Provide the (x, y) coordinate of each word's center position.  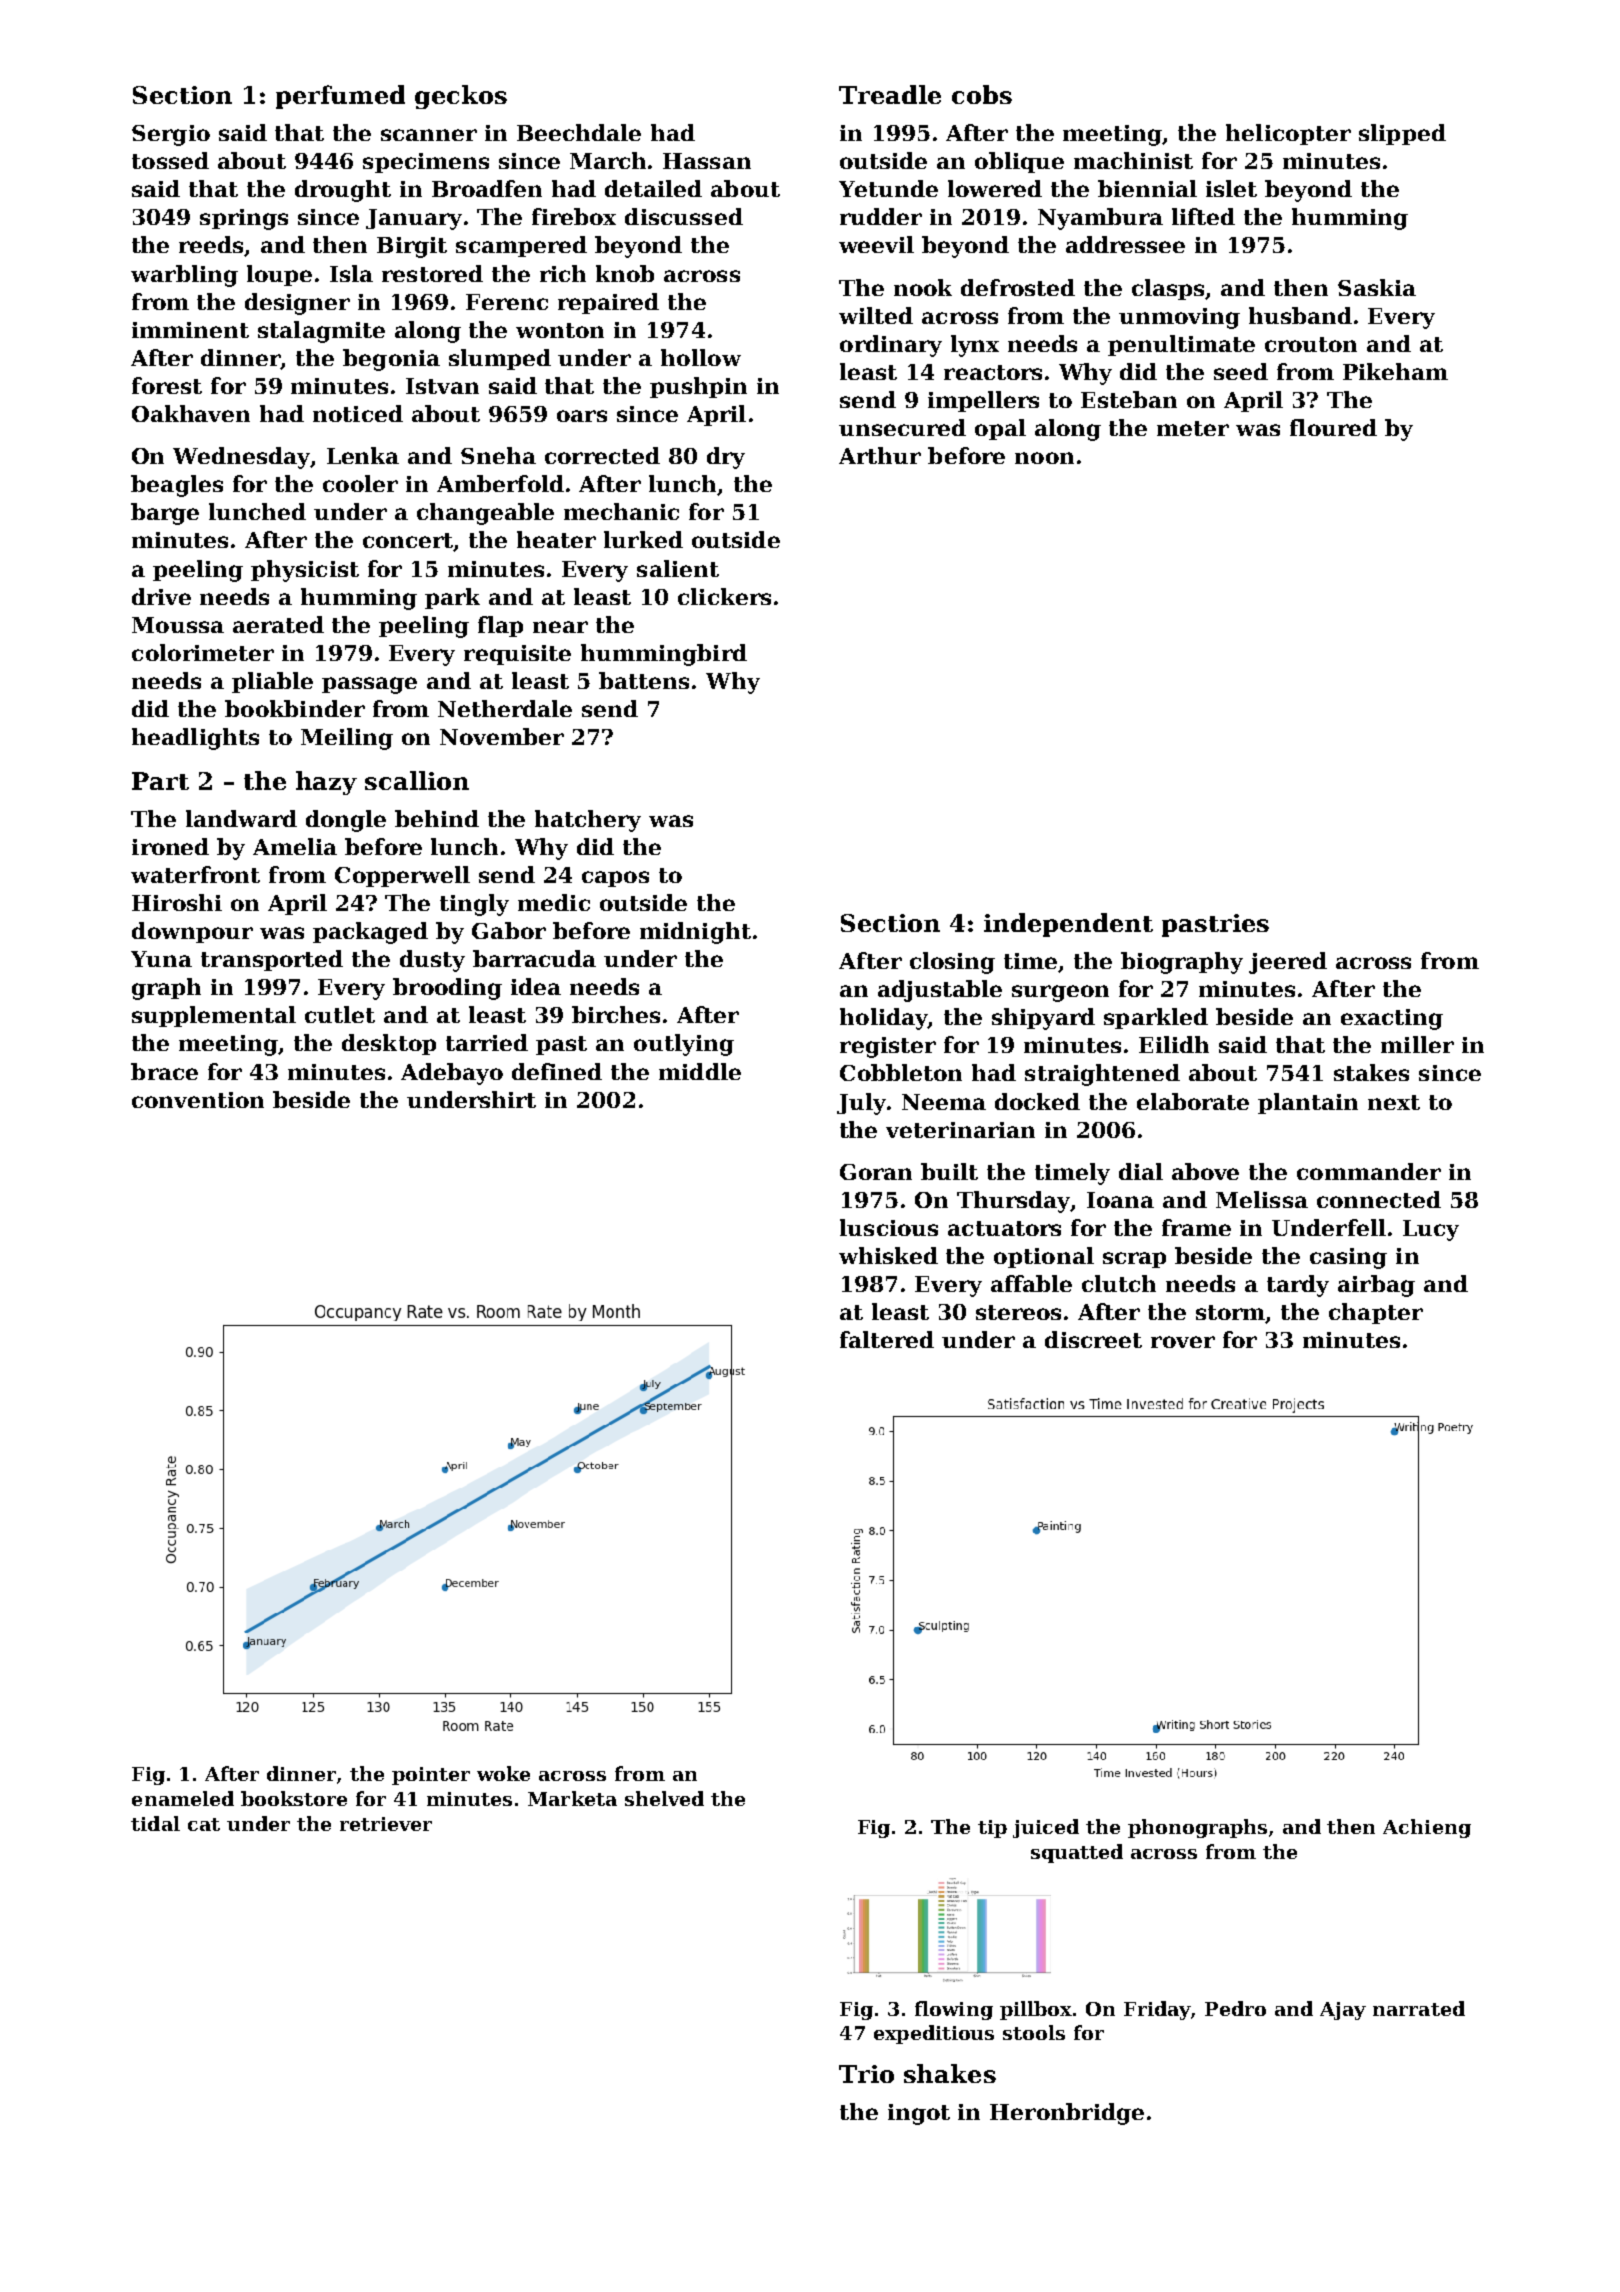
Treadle (890, 94)
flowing (954, 2010)
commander (1369, 1171)
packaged (370, 933)
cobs (982, 94)
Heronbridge (1067, 2114)
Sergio (171, 135)
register (888, 1047)
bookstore (294, 1798)
